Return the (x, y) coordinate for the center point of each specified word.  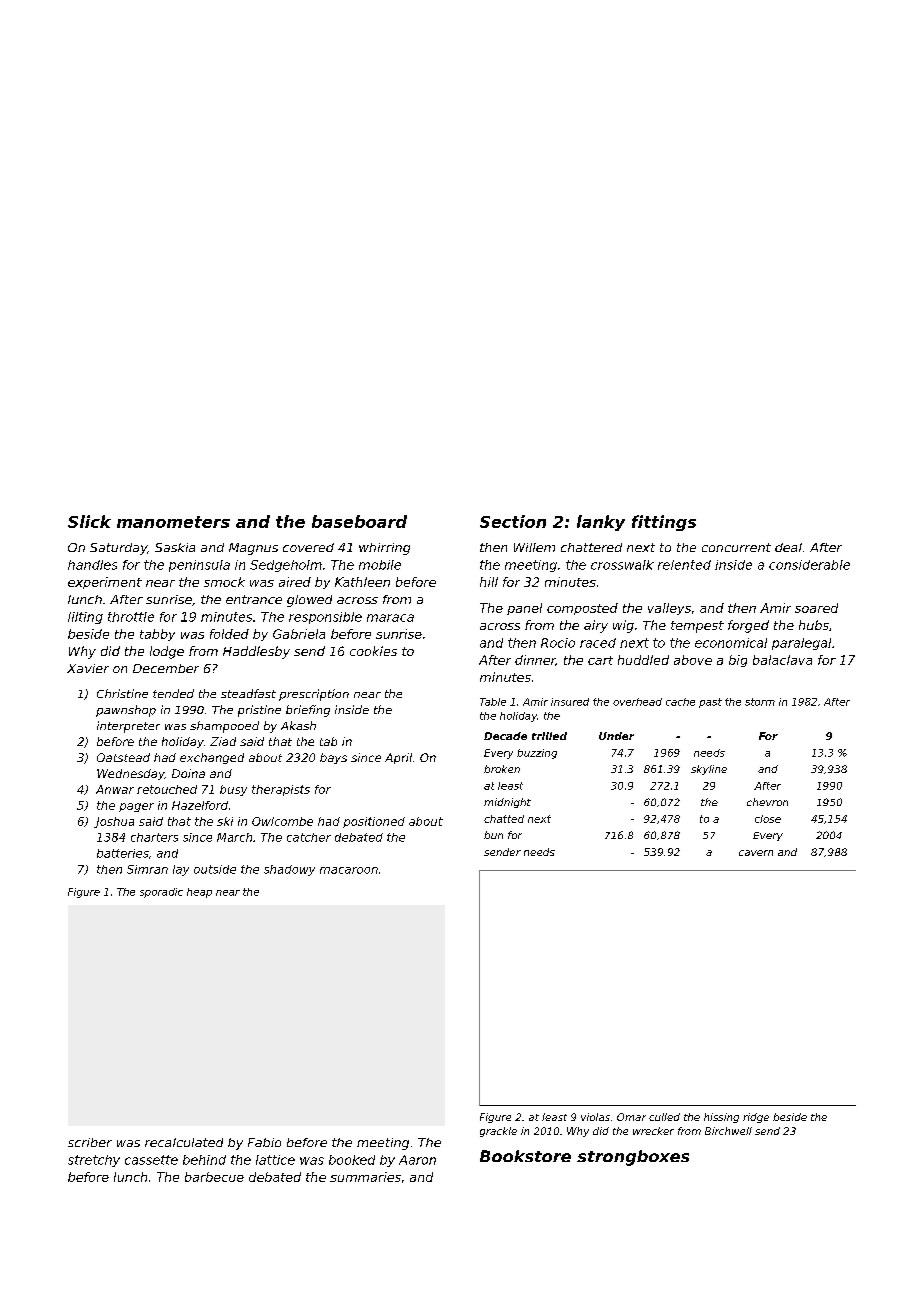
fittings (664, 523)
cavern (756, 853)
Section (513, 521)
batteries (123, 853)
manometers (173, 522)
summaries (365, 1177)
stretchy (94, 1161)
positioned (374, 822)
